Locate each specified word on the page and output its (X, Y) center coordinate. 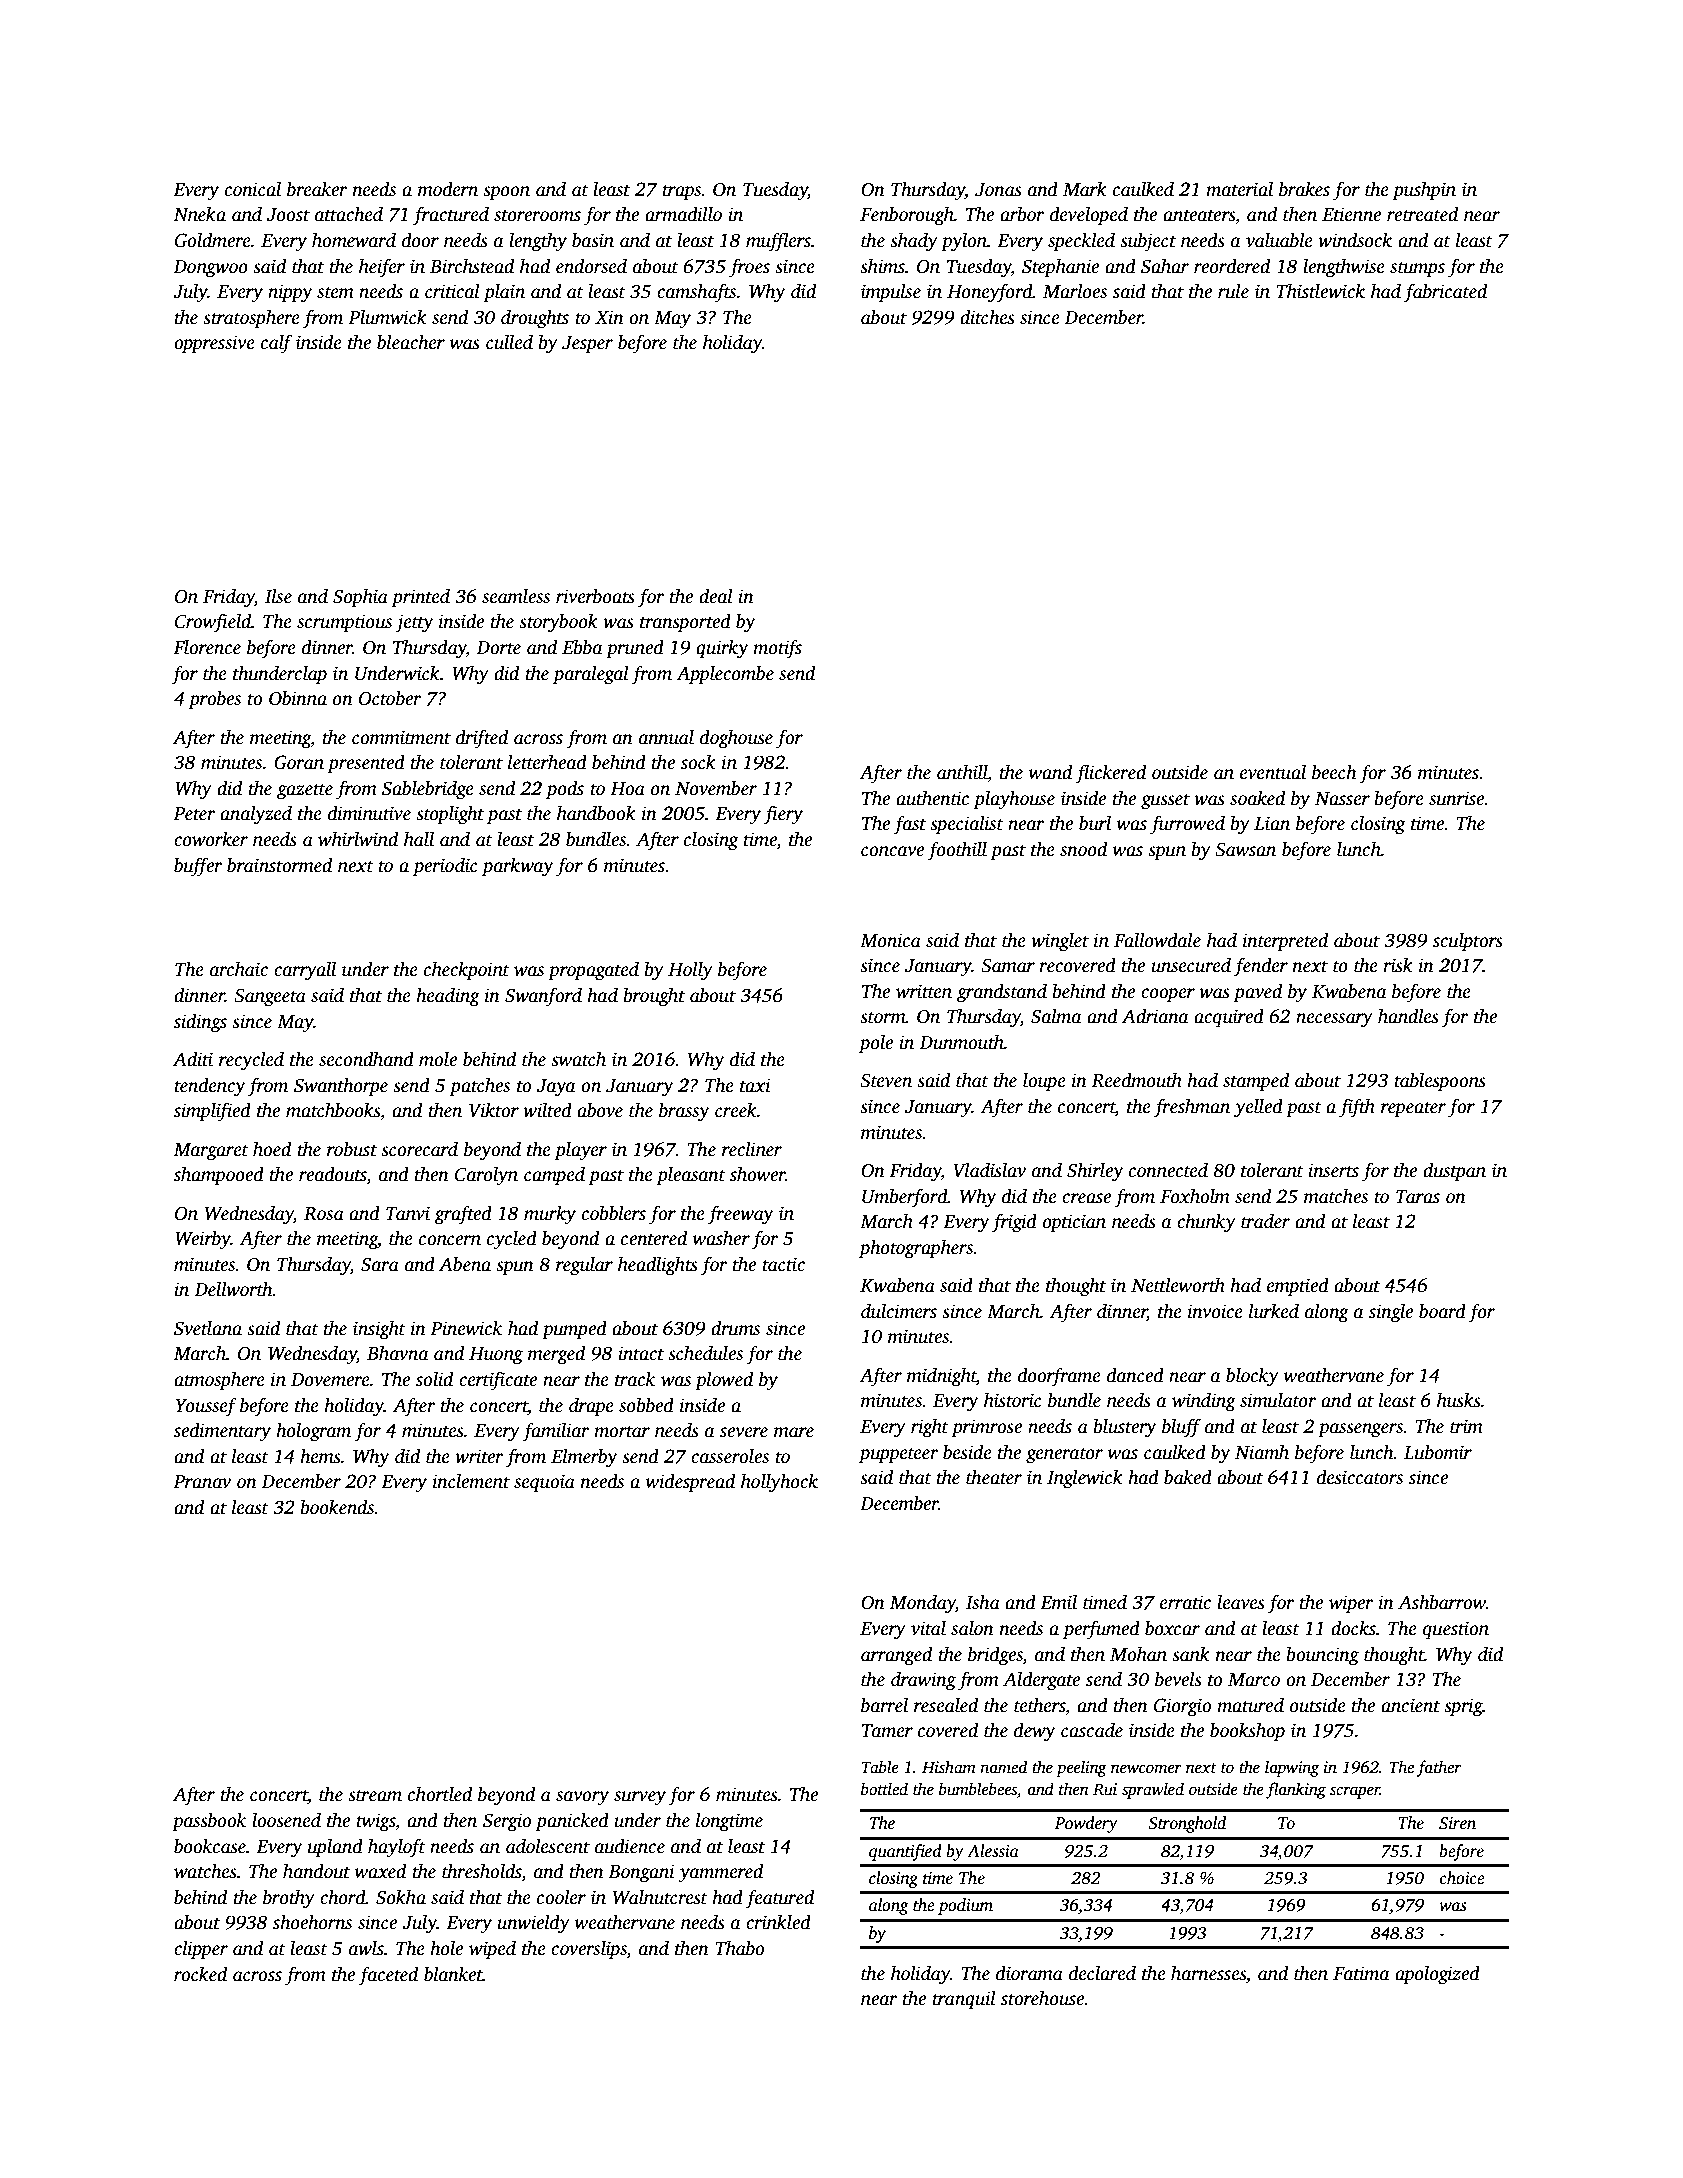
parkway (518, 867)
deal (716, 596)
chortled (440, 1794)
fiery (783, 815)
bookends (337, 1507)
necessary (1334, 1020)
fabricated (1445, 293)
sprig (1463, 1707)
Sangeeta (270, 998)
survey (640, 1798)
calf (276, 344)
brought (654, 997)
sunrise (1457, 798)
